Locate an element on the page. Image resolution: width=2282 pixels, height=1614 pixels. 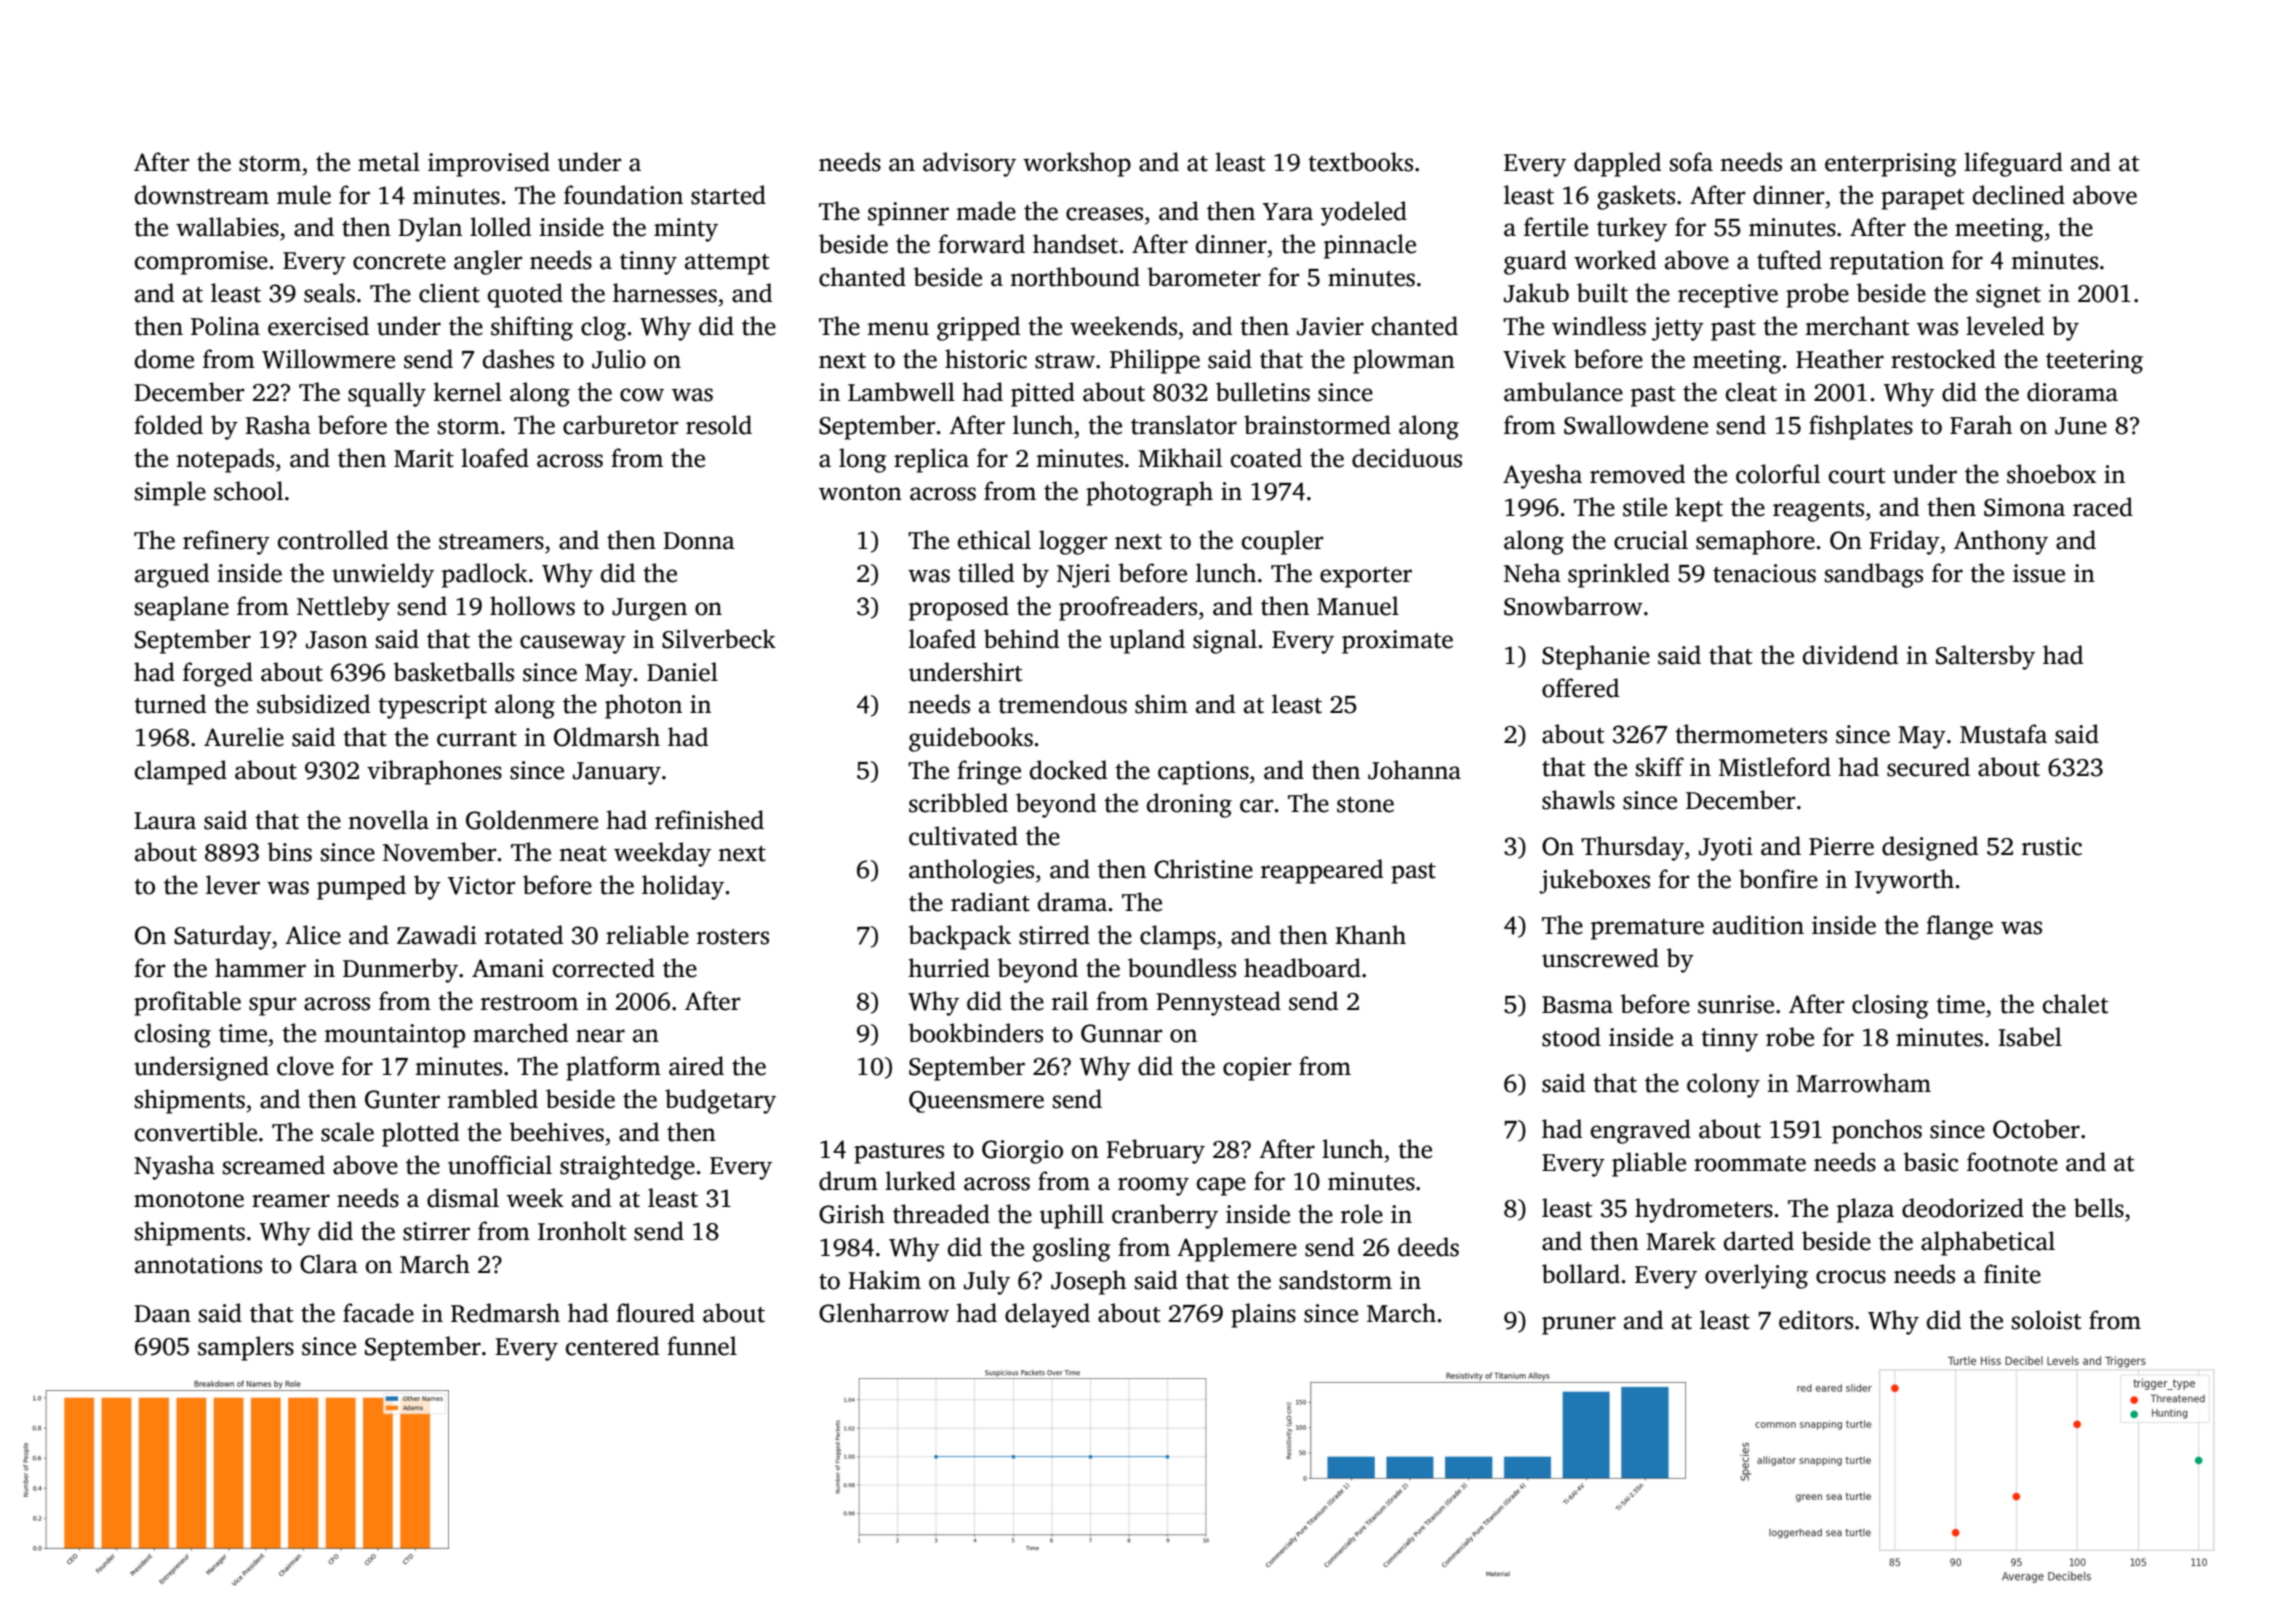
hammer is located at coordinates (260, 968).
